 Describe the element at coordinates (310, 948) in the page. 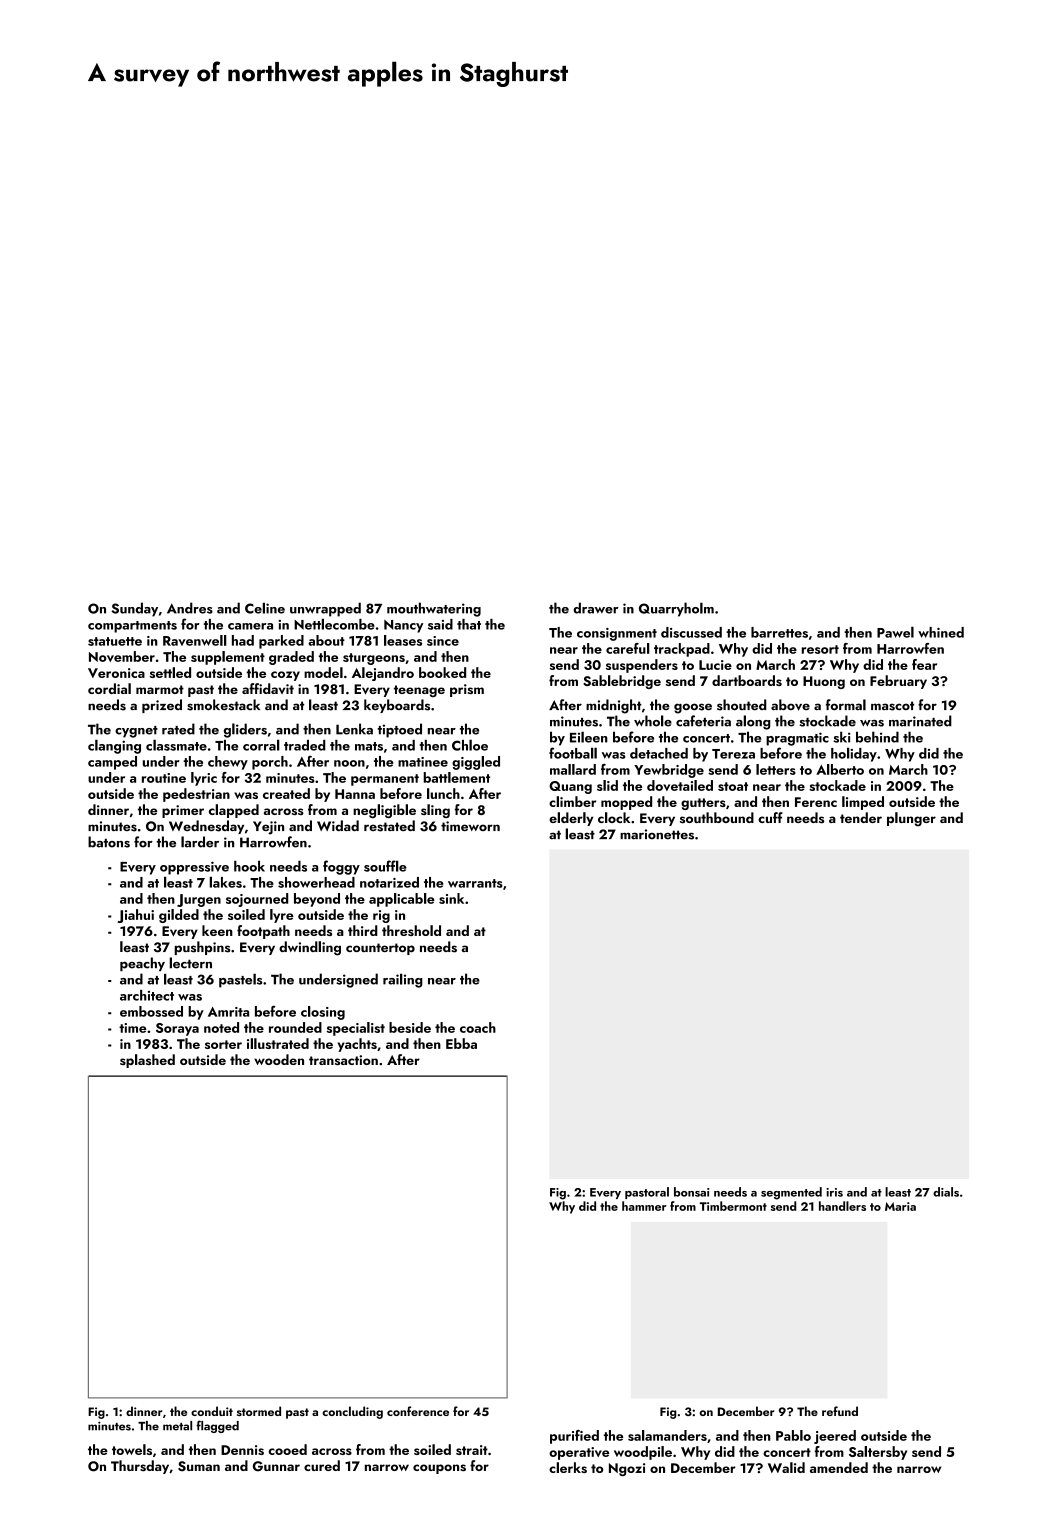

I see `dwindling` at that location.
